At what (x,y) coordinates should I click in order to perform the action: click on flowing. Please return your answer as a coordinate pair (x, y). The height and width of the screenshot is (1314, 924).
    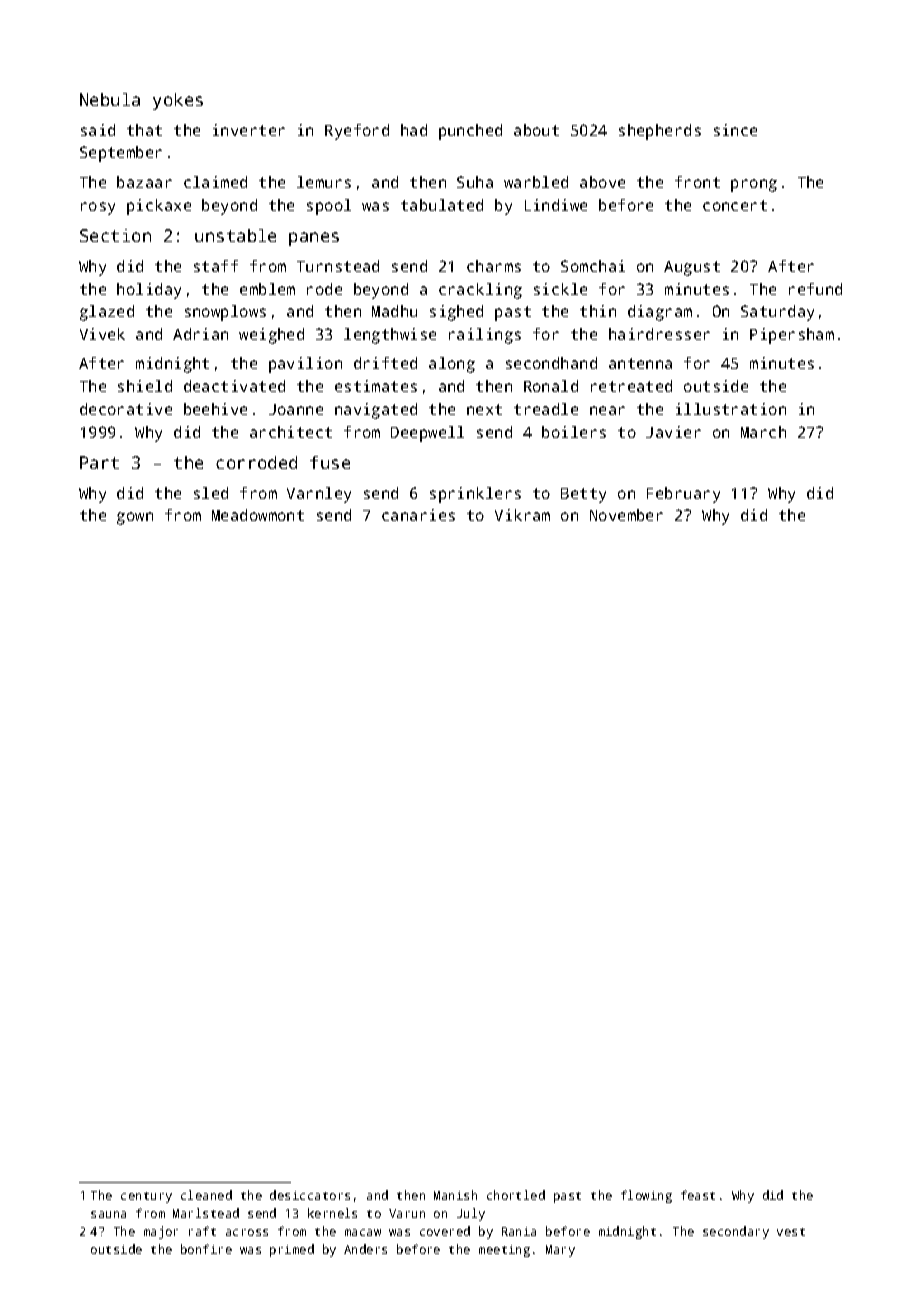
    Looking at the image, I should click on (646, 1196).
